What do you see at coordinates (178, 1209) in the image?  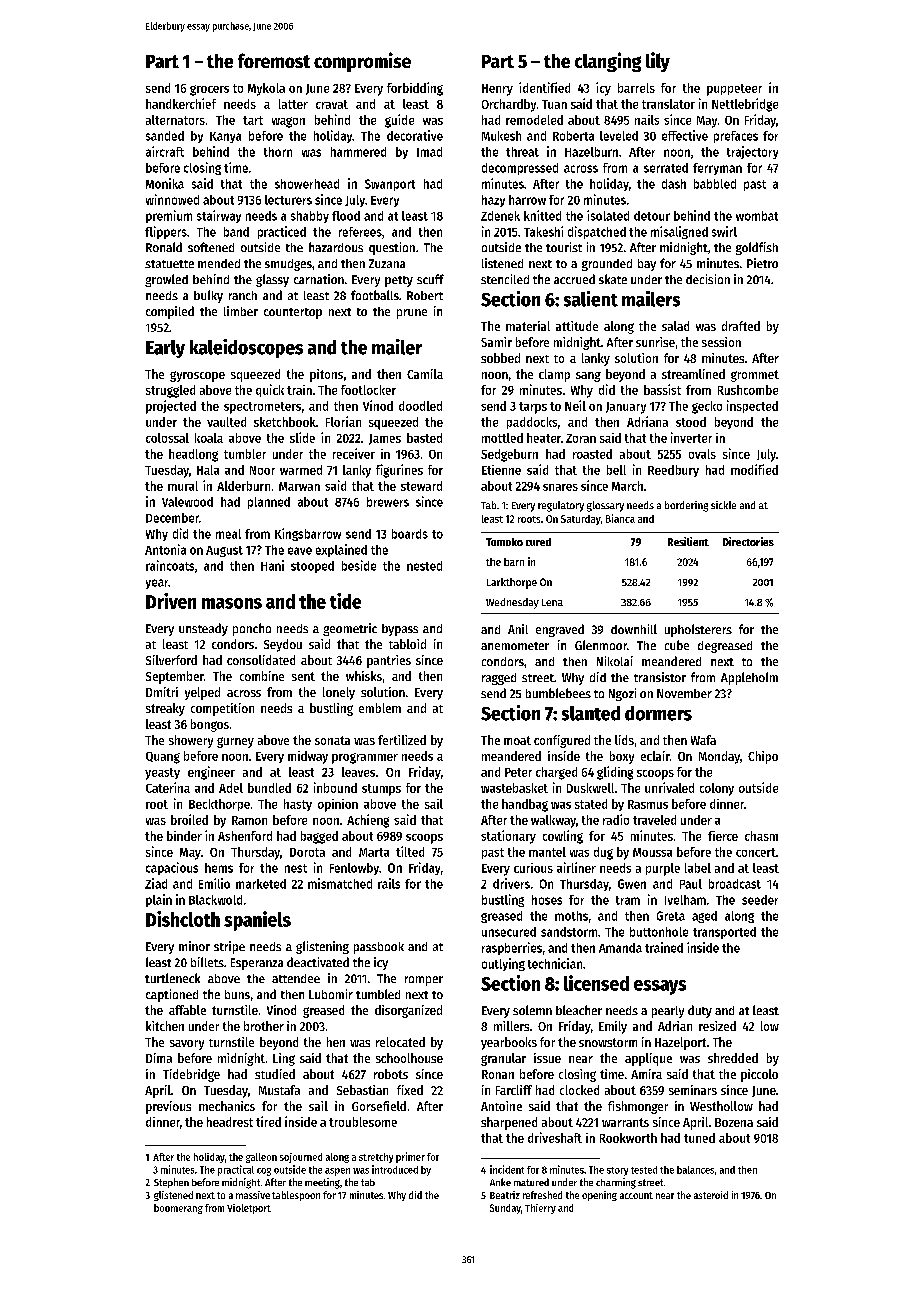 I see `boomerang` at bounding box center [178, 1209].
